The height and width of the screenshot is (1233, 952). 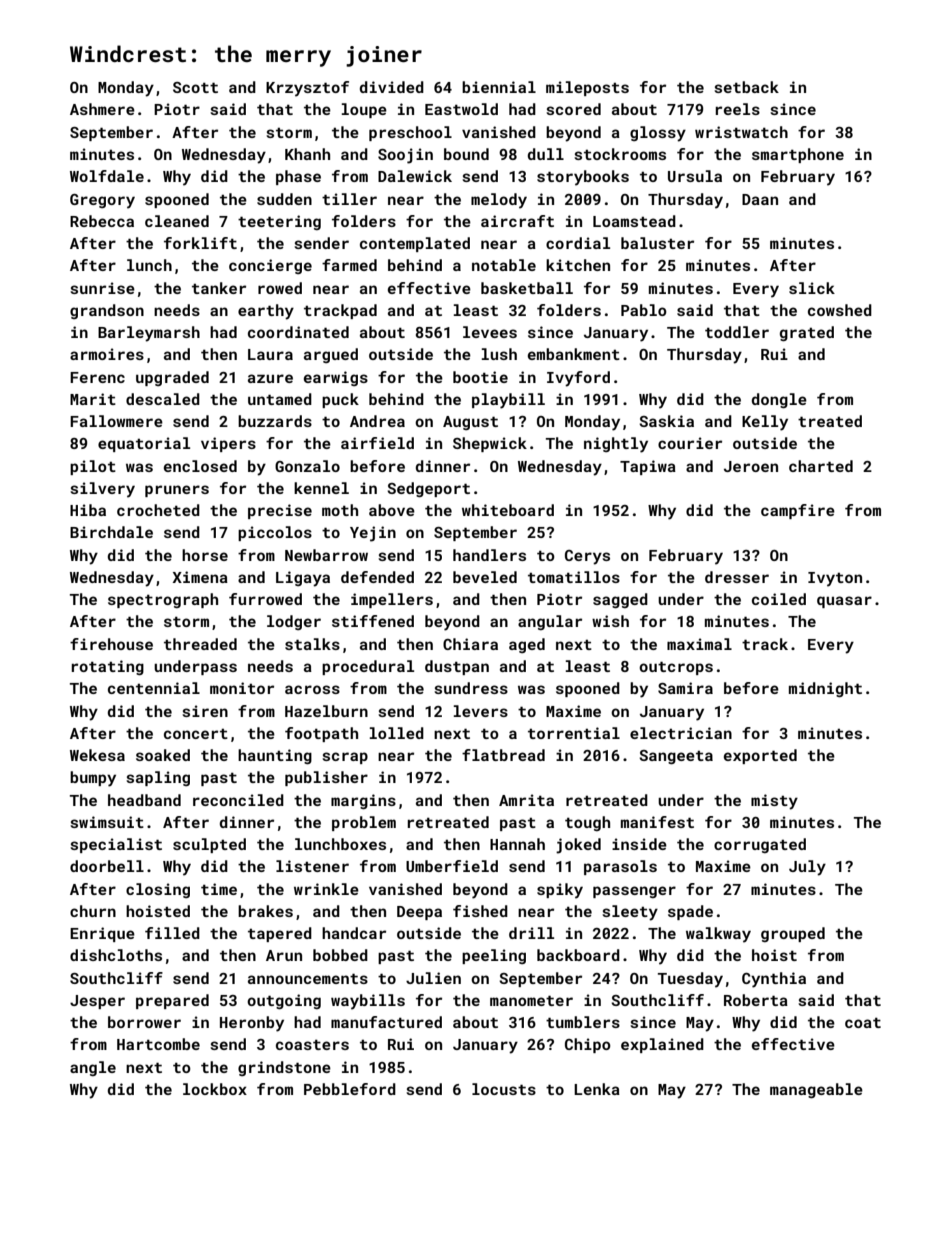 I want to click on setback, so click(x=746, y=87).
